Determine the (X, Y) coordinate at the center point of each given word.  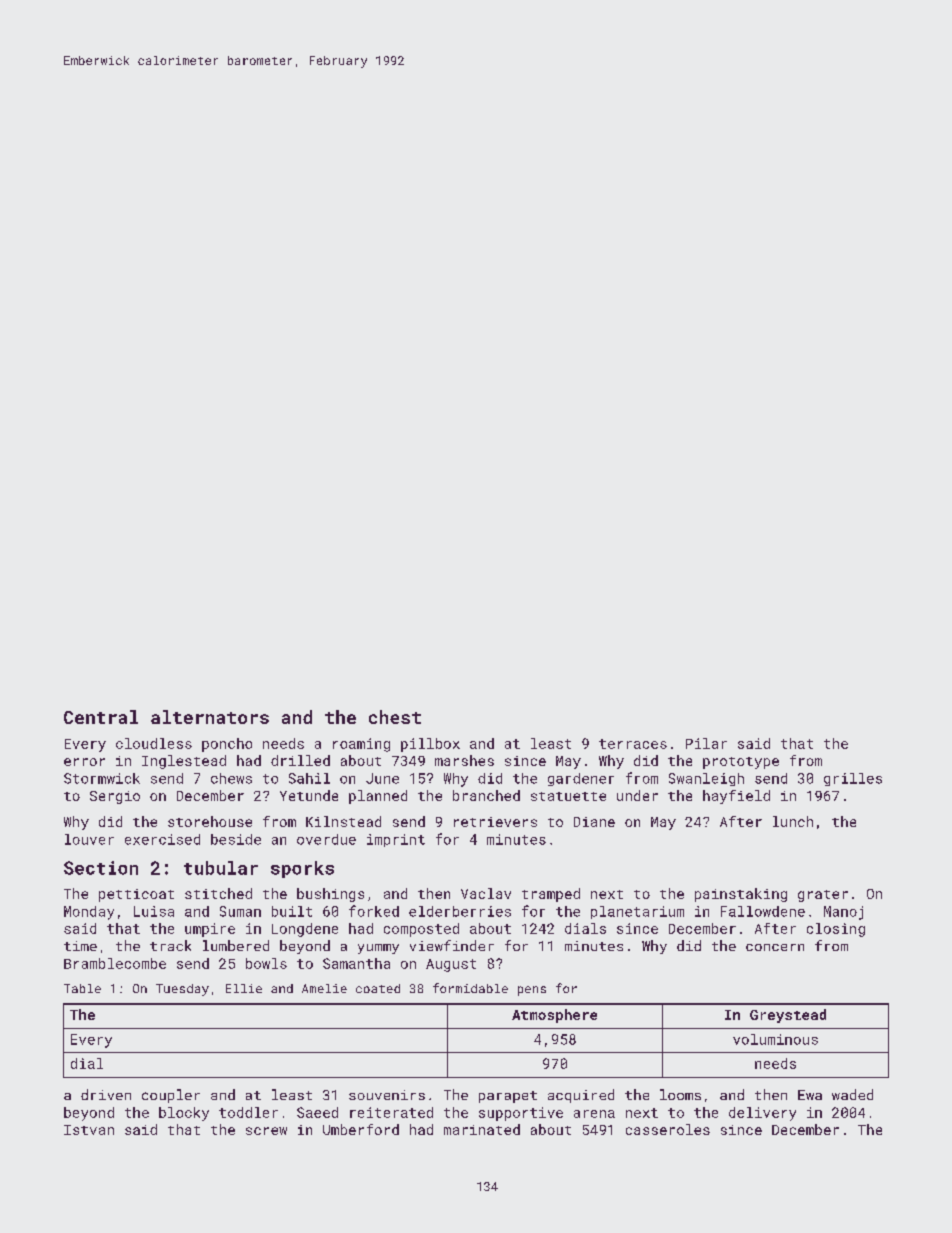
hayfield (736, 797)
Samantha (356, 963)
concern (775, 947)
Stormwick (102, 778)
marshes (464, 760)
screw (266, 1131)
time (80, 946)
